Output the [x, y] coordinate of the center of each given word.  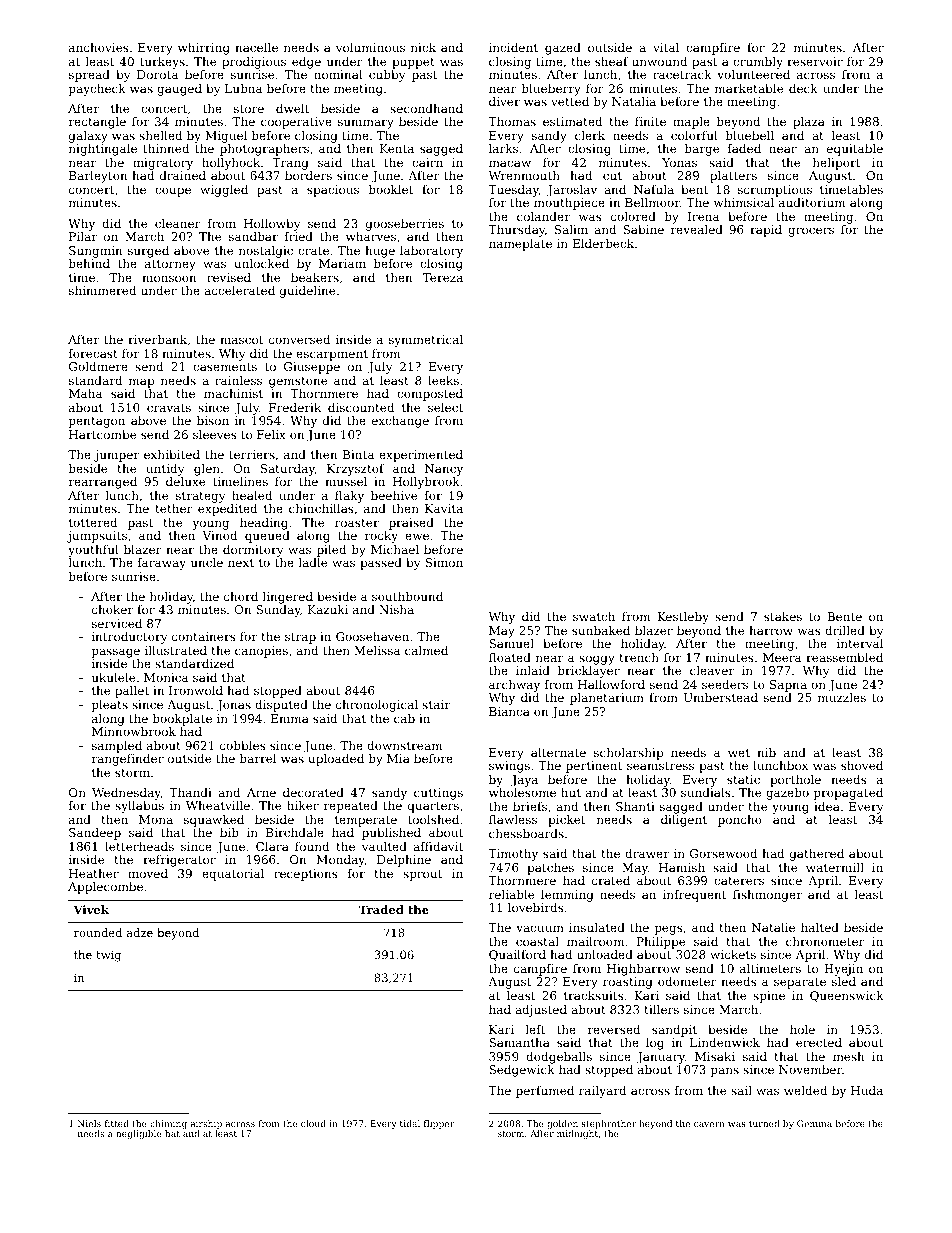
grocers [811, 232]
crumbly [758, 63]
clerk [590, 135]
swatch [594, 616]
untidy [165, 470]
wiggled [224, 191]
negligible [139, 1134]
